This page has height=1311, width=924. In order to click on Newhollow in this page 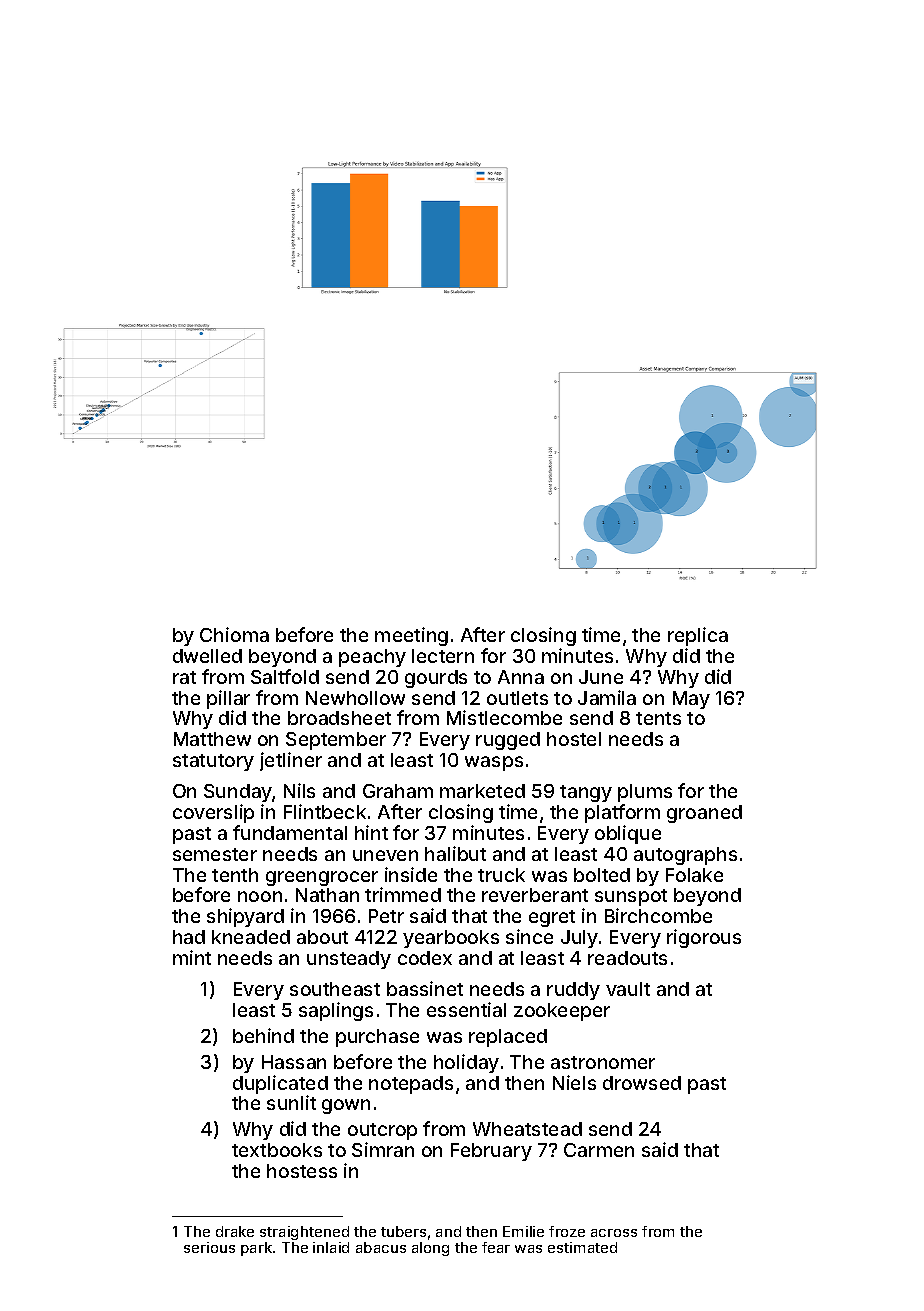, I will do `click(355, 698)`.
